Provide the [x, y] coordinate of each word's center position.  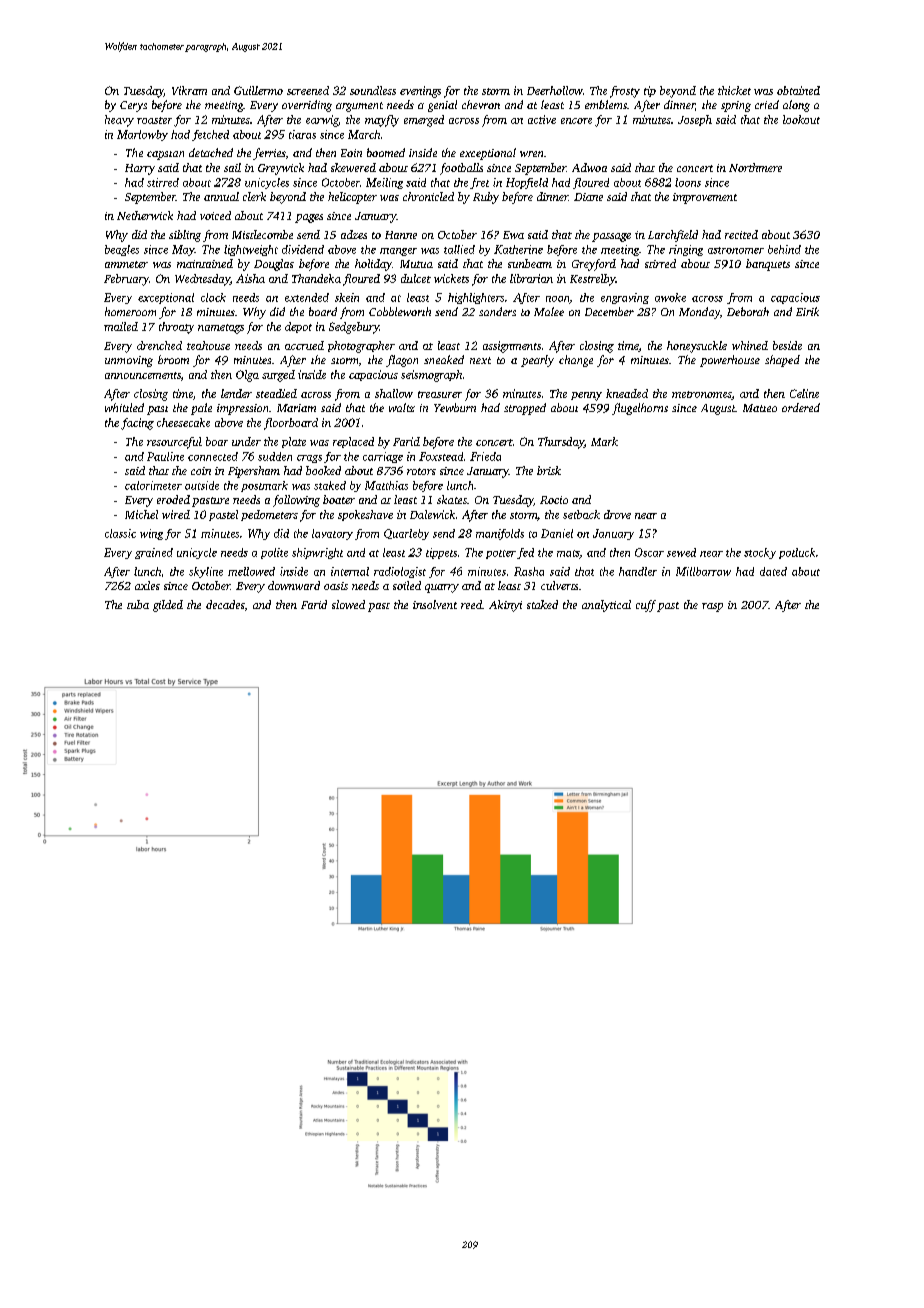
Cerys [133, 106]
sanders [497, 311]
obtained [798, 90]
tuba [138, 604]
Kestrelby [592, 280]
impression [242, 409]
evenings [420, 92]
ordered [801, 407]
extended [307, 297]
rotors [421, 471]
